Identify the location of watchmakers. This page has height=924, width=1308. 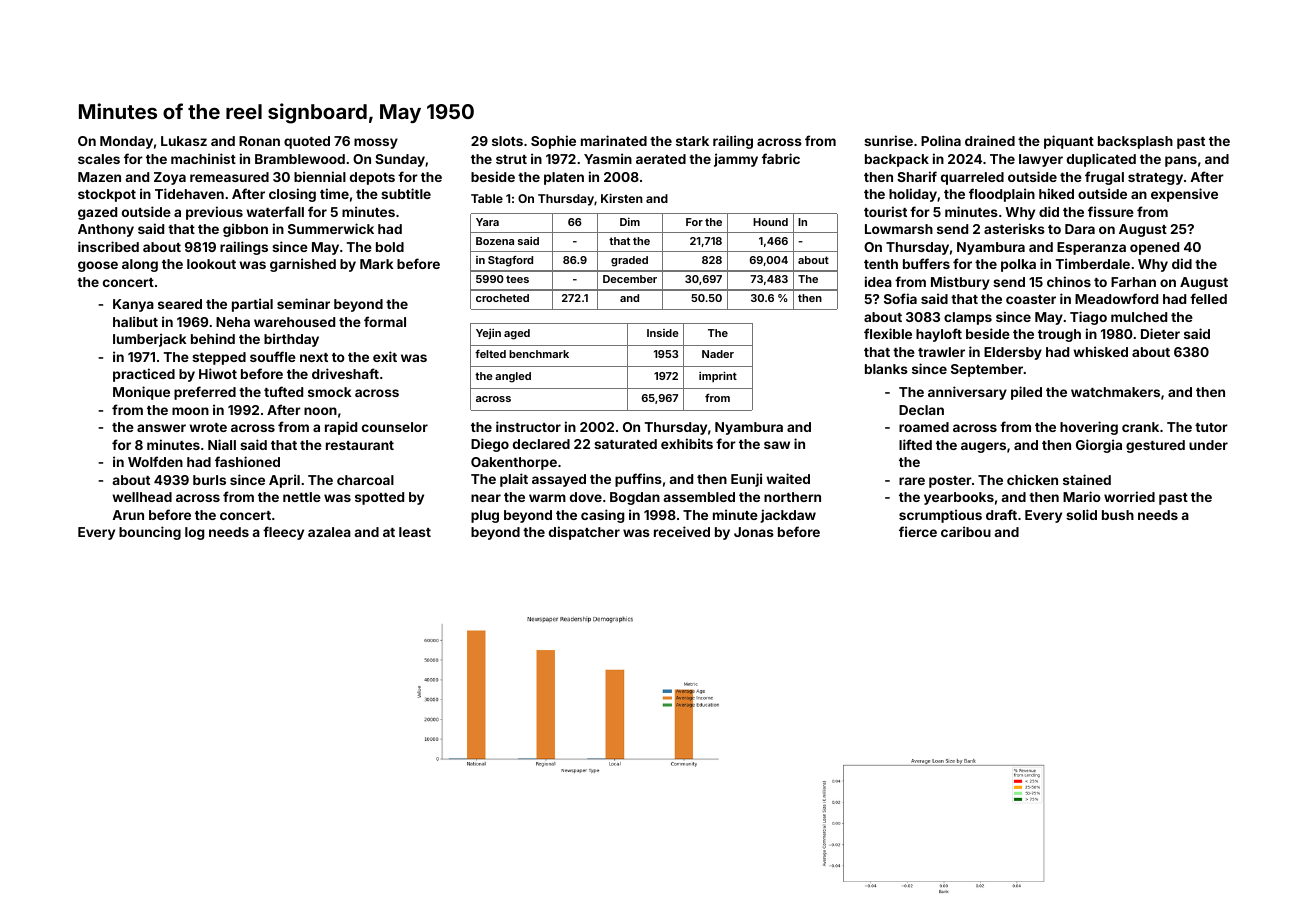
(1115, 392).
